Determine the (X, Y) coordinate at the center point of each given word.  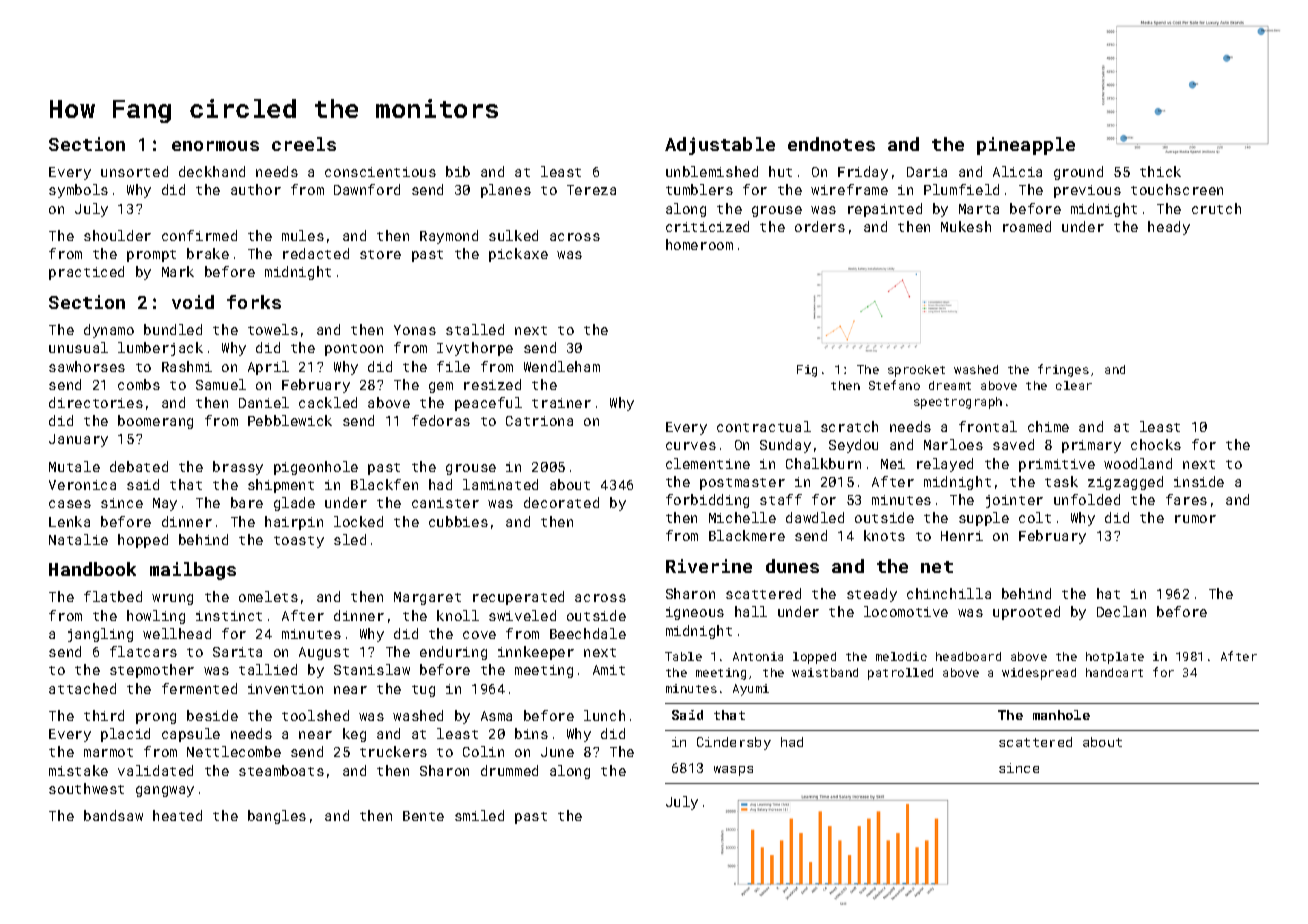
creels (304, 144)
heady (1169, 228)
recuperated (518, 598)
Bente (423, 816)
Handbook (92, 569)
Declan (1121, 611)
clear (1074, 385)
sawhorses (87, 366)
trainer (561, 403)
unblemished (712, 171)
